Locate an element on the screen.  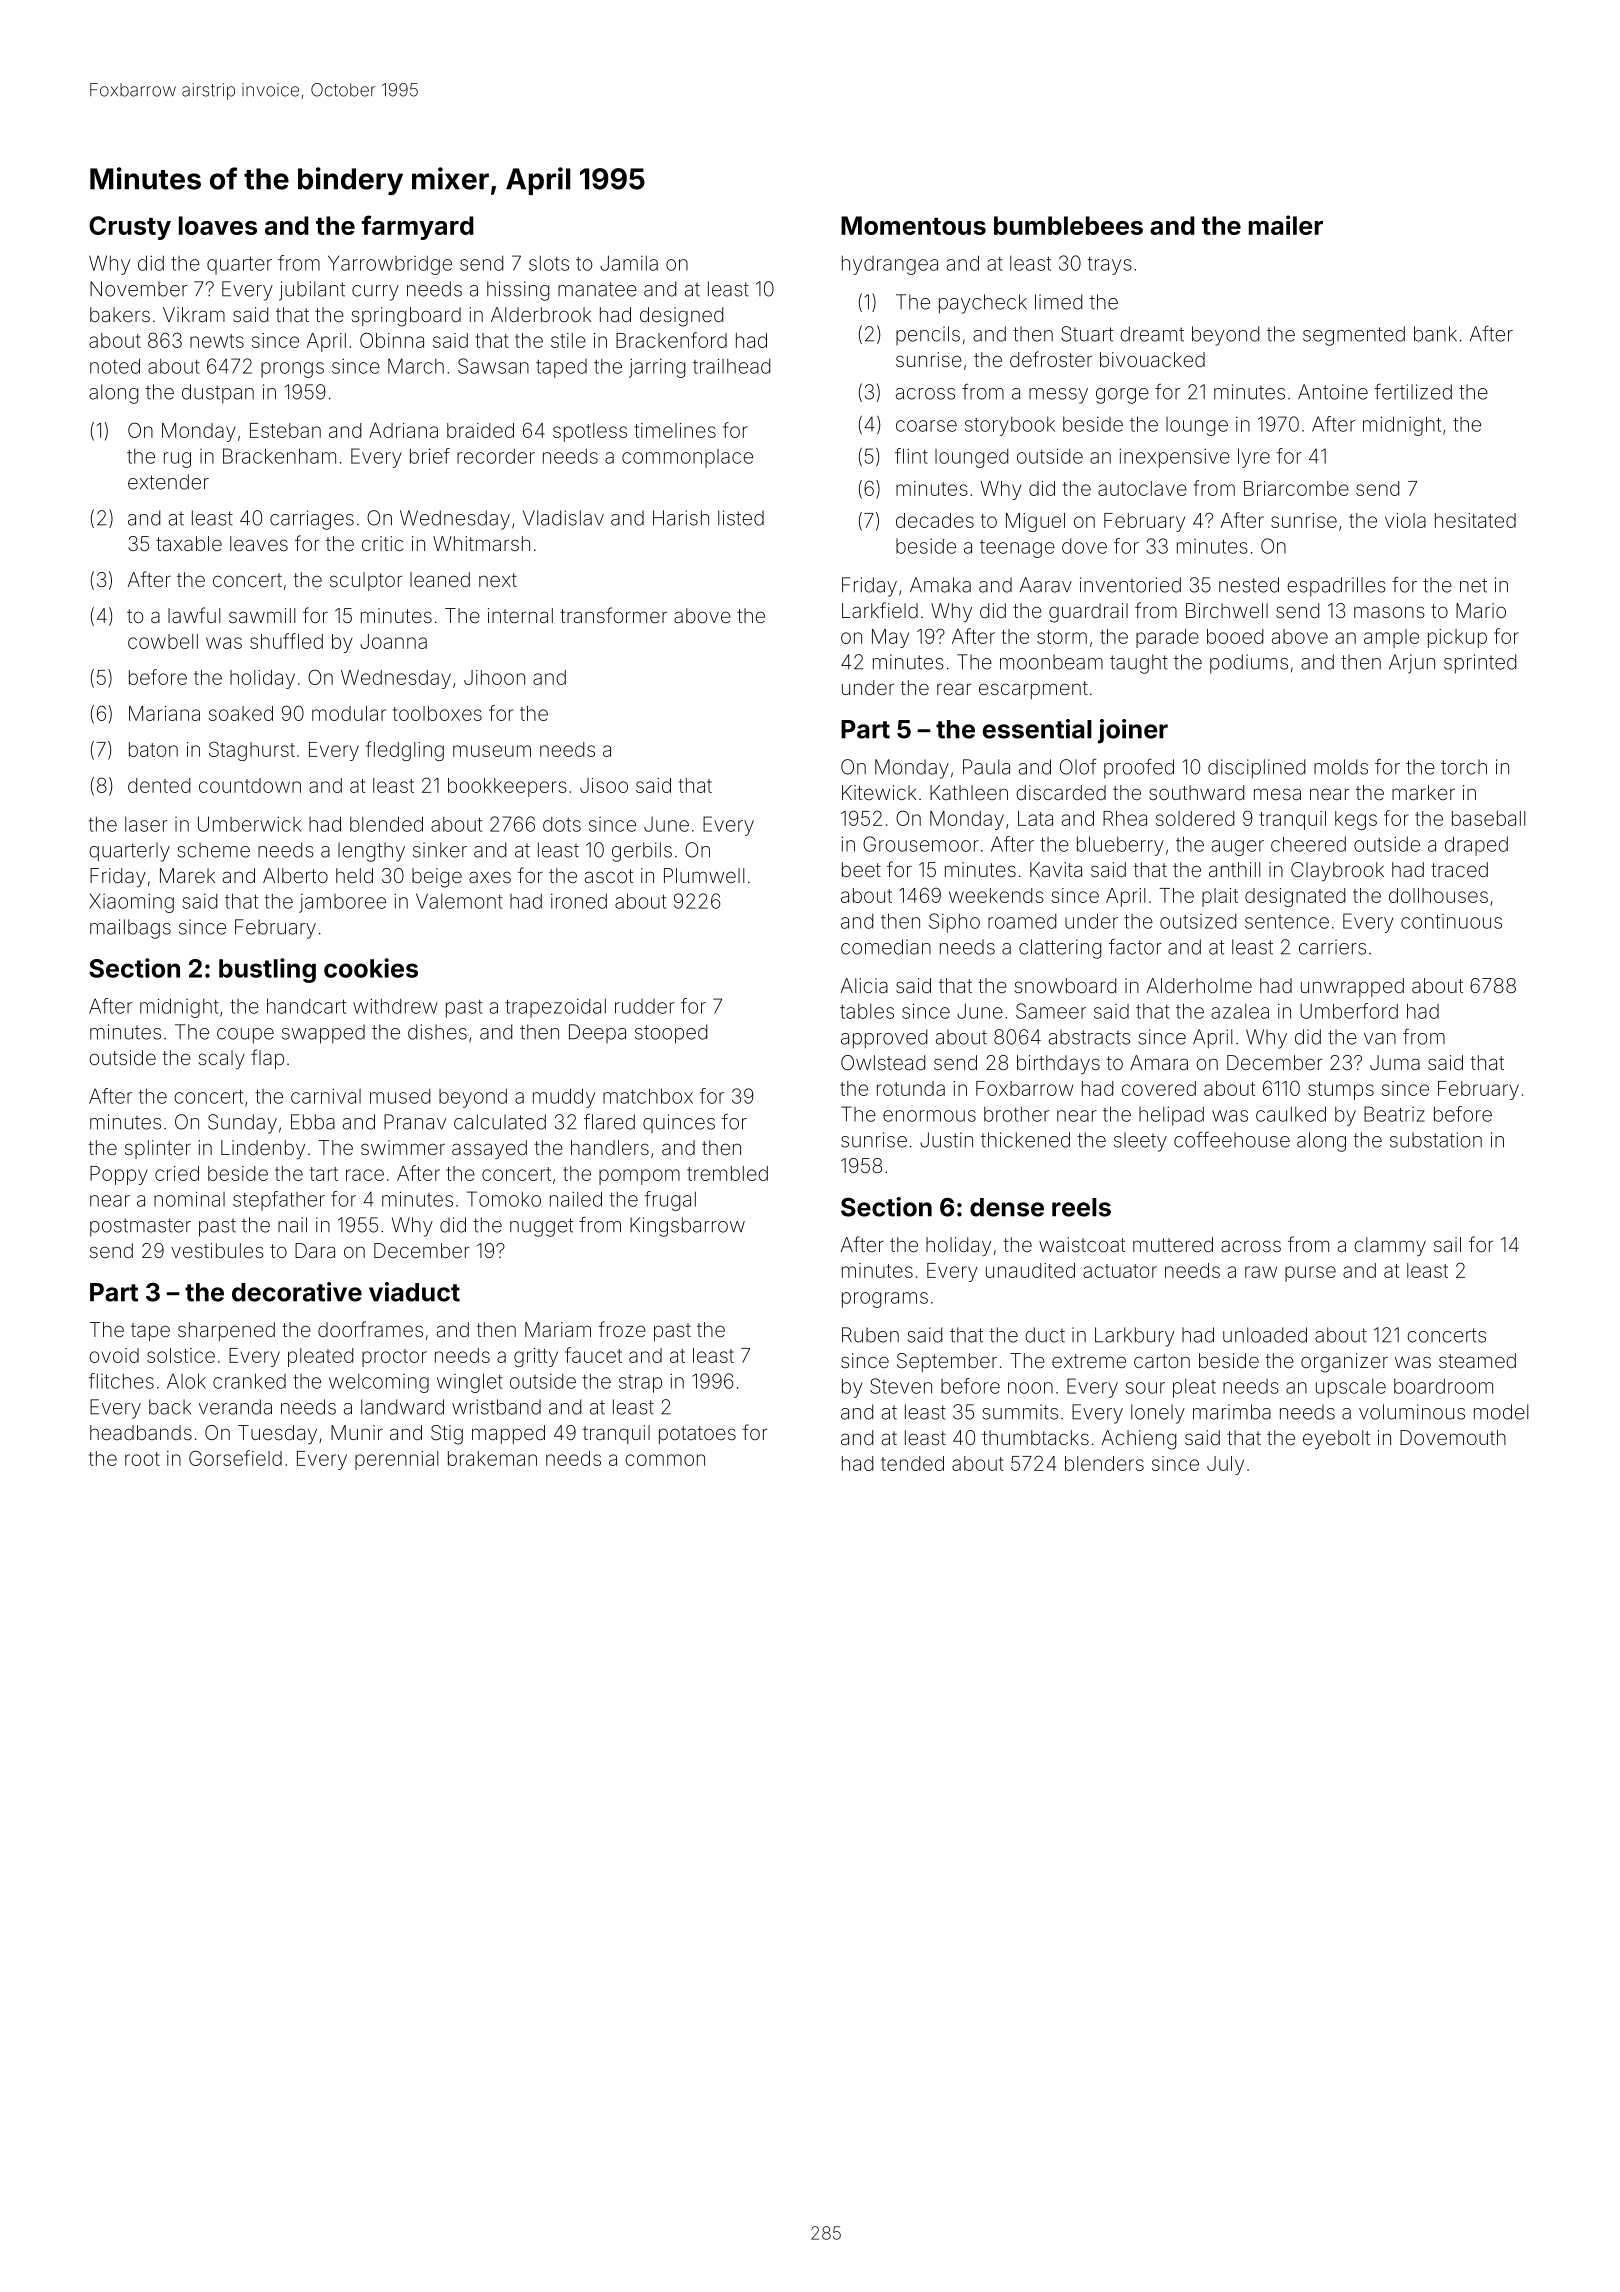
tended is located at coordinates (912, 1463).
